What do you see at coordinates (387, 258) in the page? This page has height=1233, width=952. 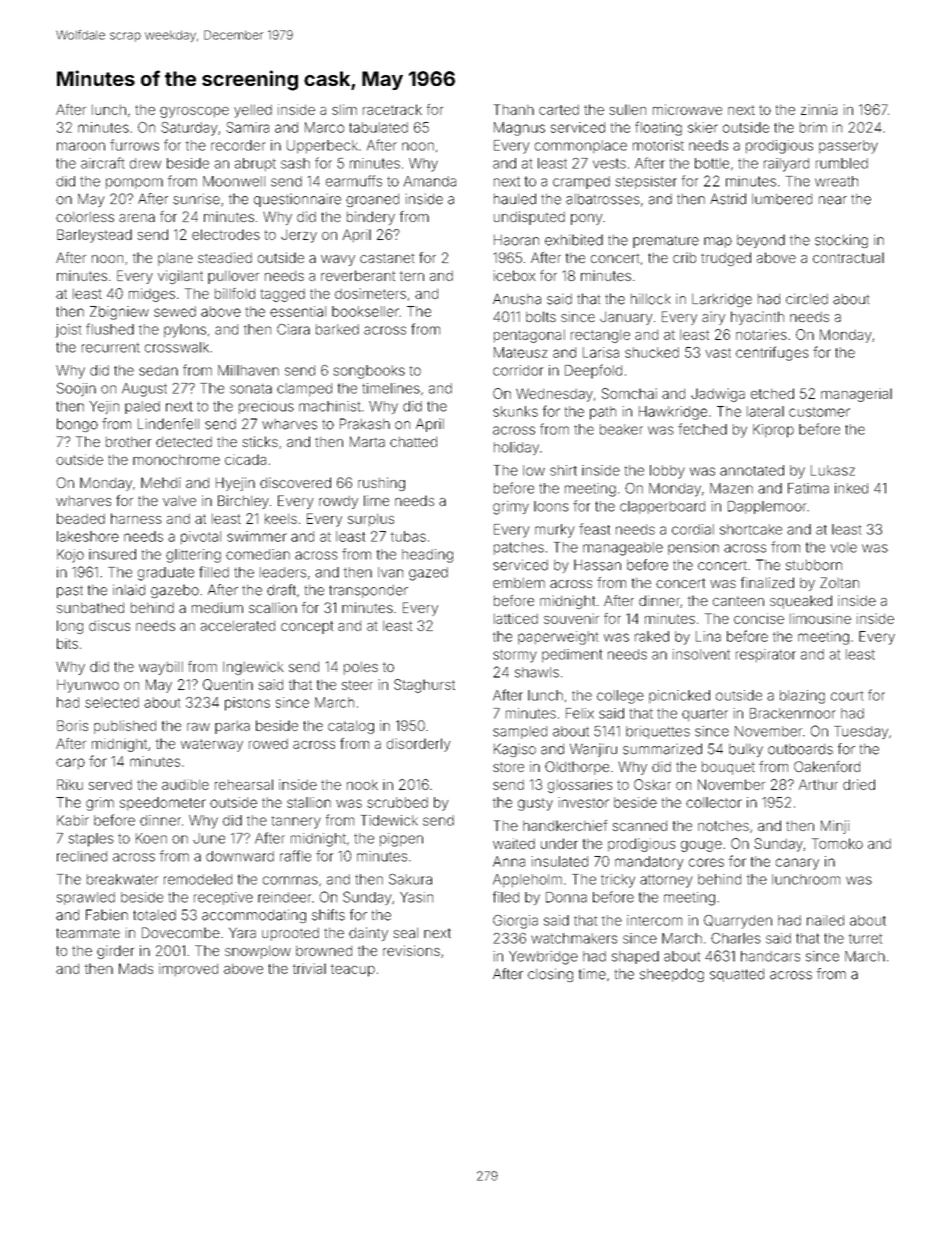 I see `castanet` at bounding box center [387, 258].
